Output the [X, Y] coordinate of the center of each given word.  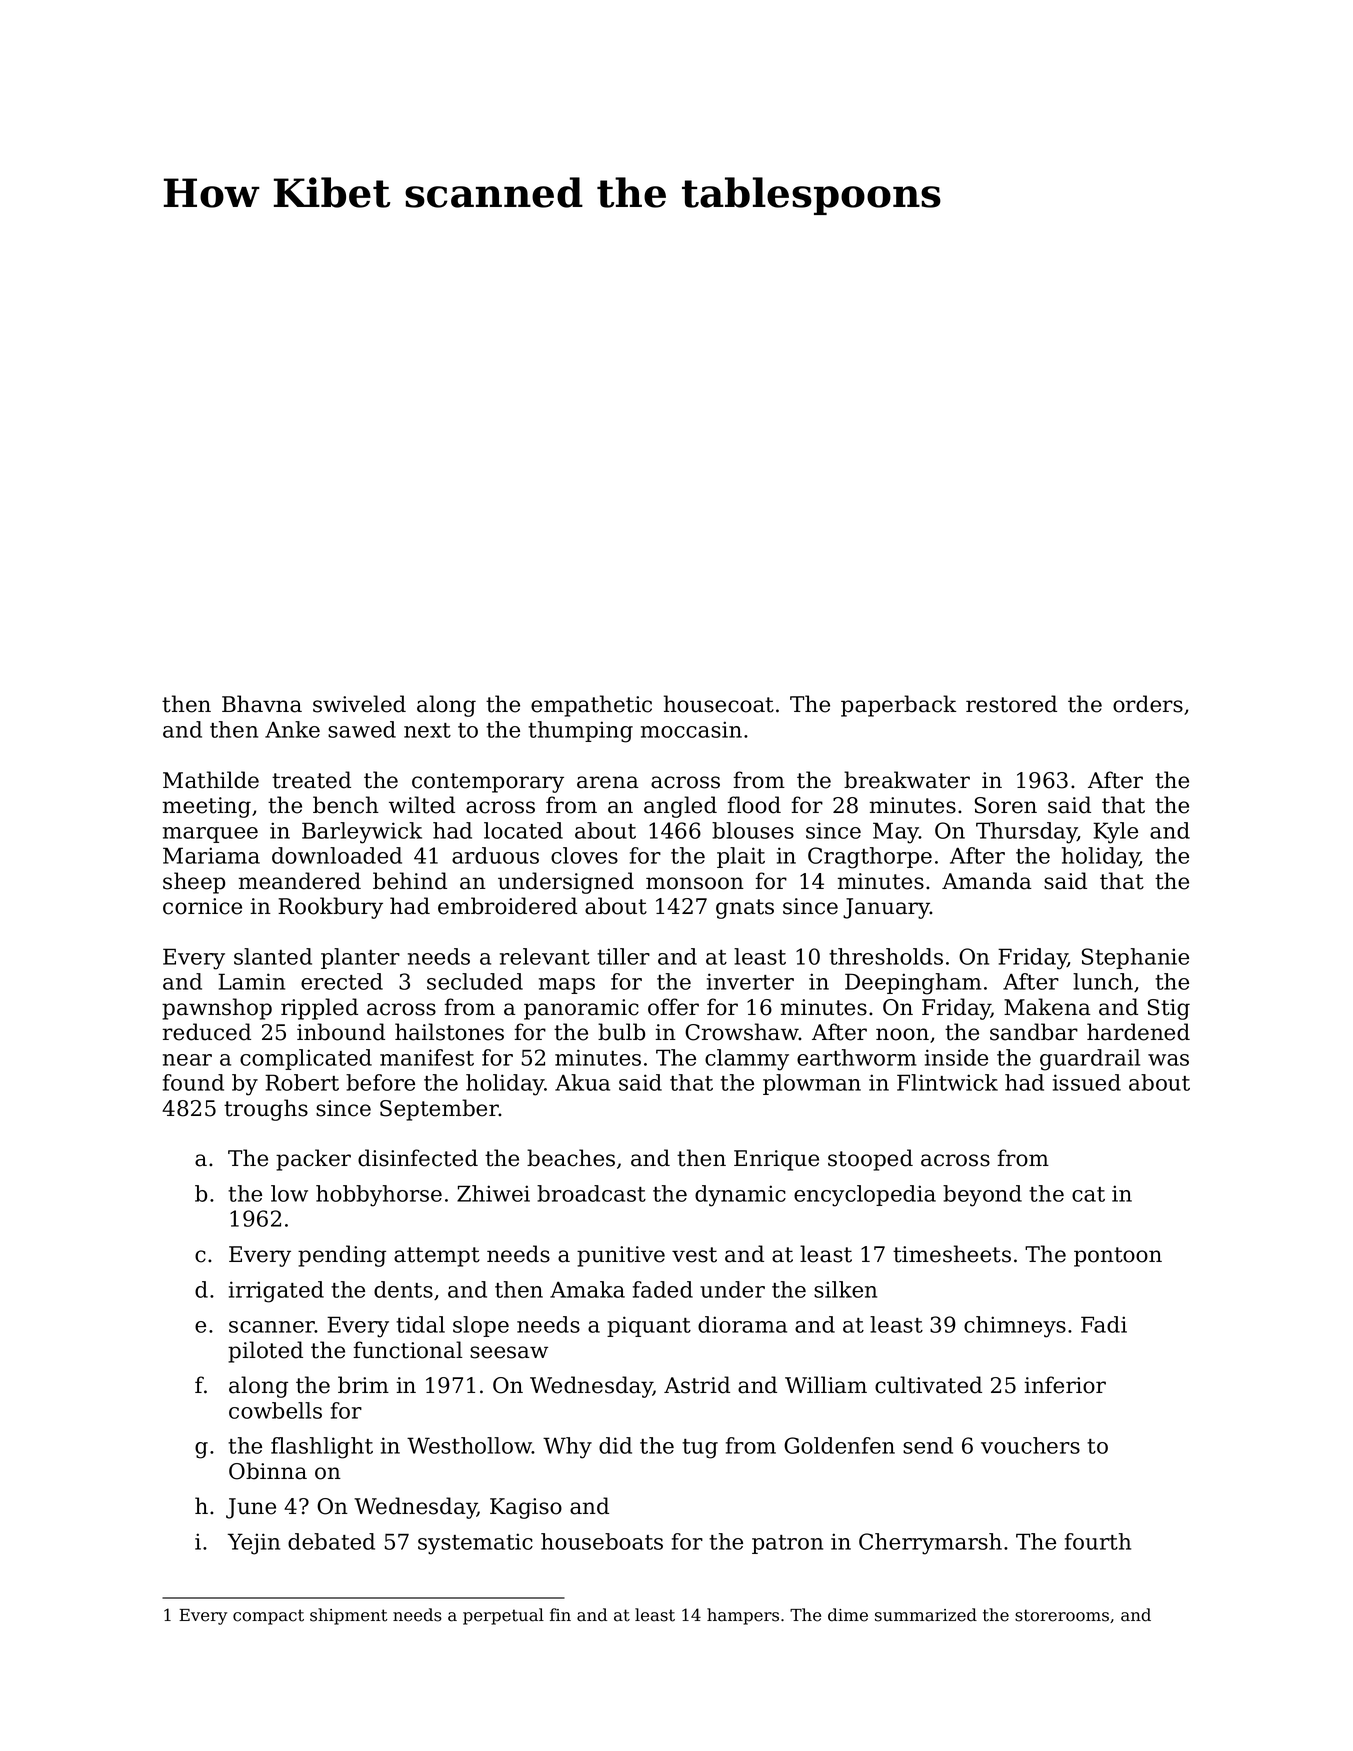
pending [342, 1256]
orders [1148, 704]
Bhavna [262, 704]
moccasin [691, 729]
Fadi [1104, 1324]
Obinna [268, 1471]
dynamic [740, 1196]
